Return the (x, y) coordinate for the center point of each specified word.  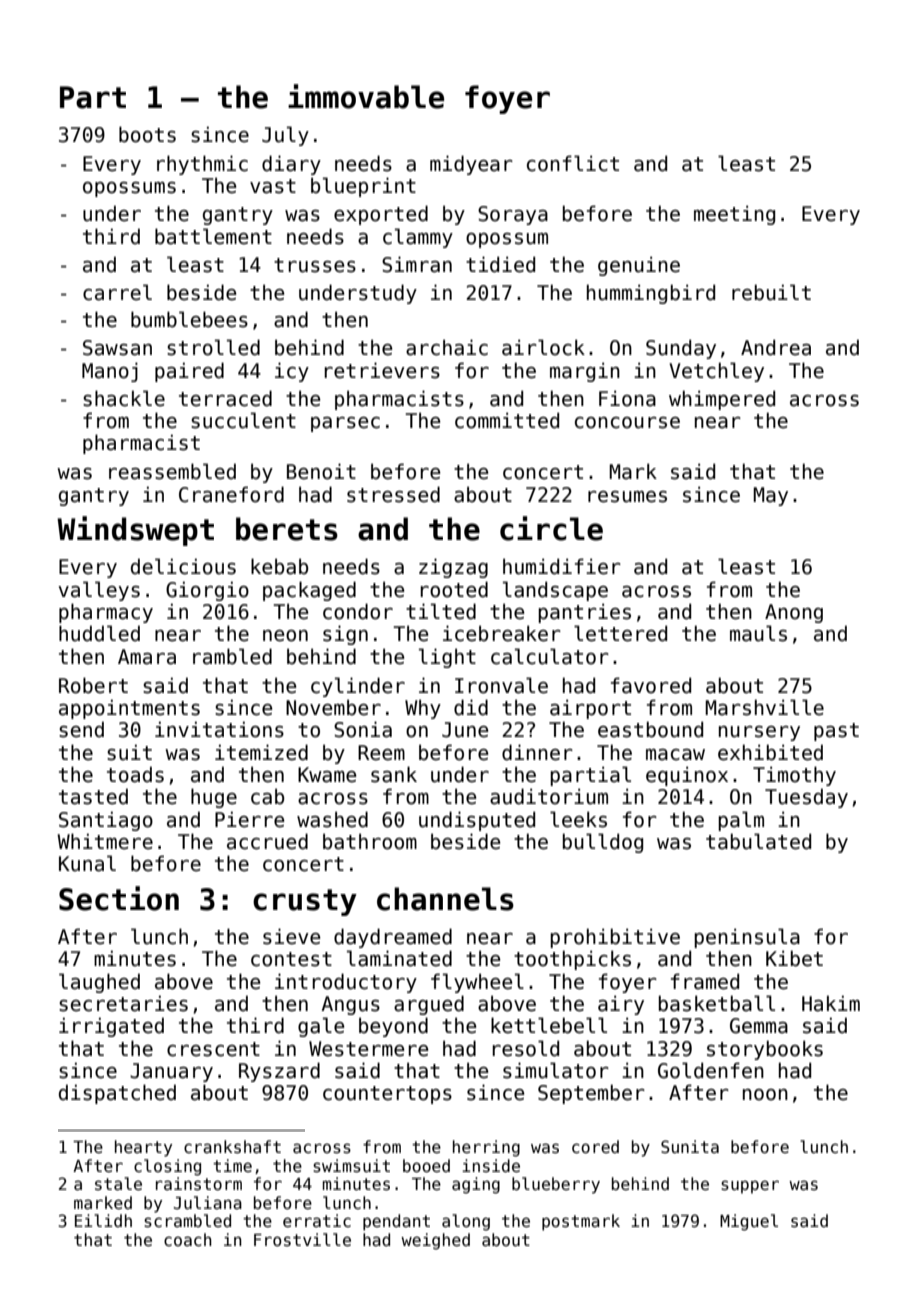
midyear (471, 165)
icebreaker (502, 633)
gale (321, 1027)
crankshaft (232, 1147)
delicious (183, 566)
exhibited (770, 752)
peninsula (747, 938)
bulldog (603, 843)
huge (214, 798)
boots (147, 134)
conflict (573, 163)
